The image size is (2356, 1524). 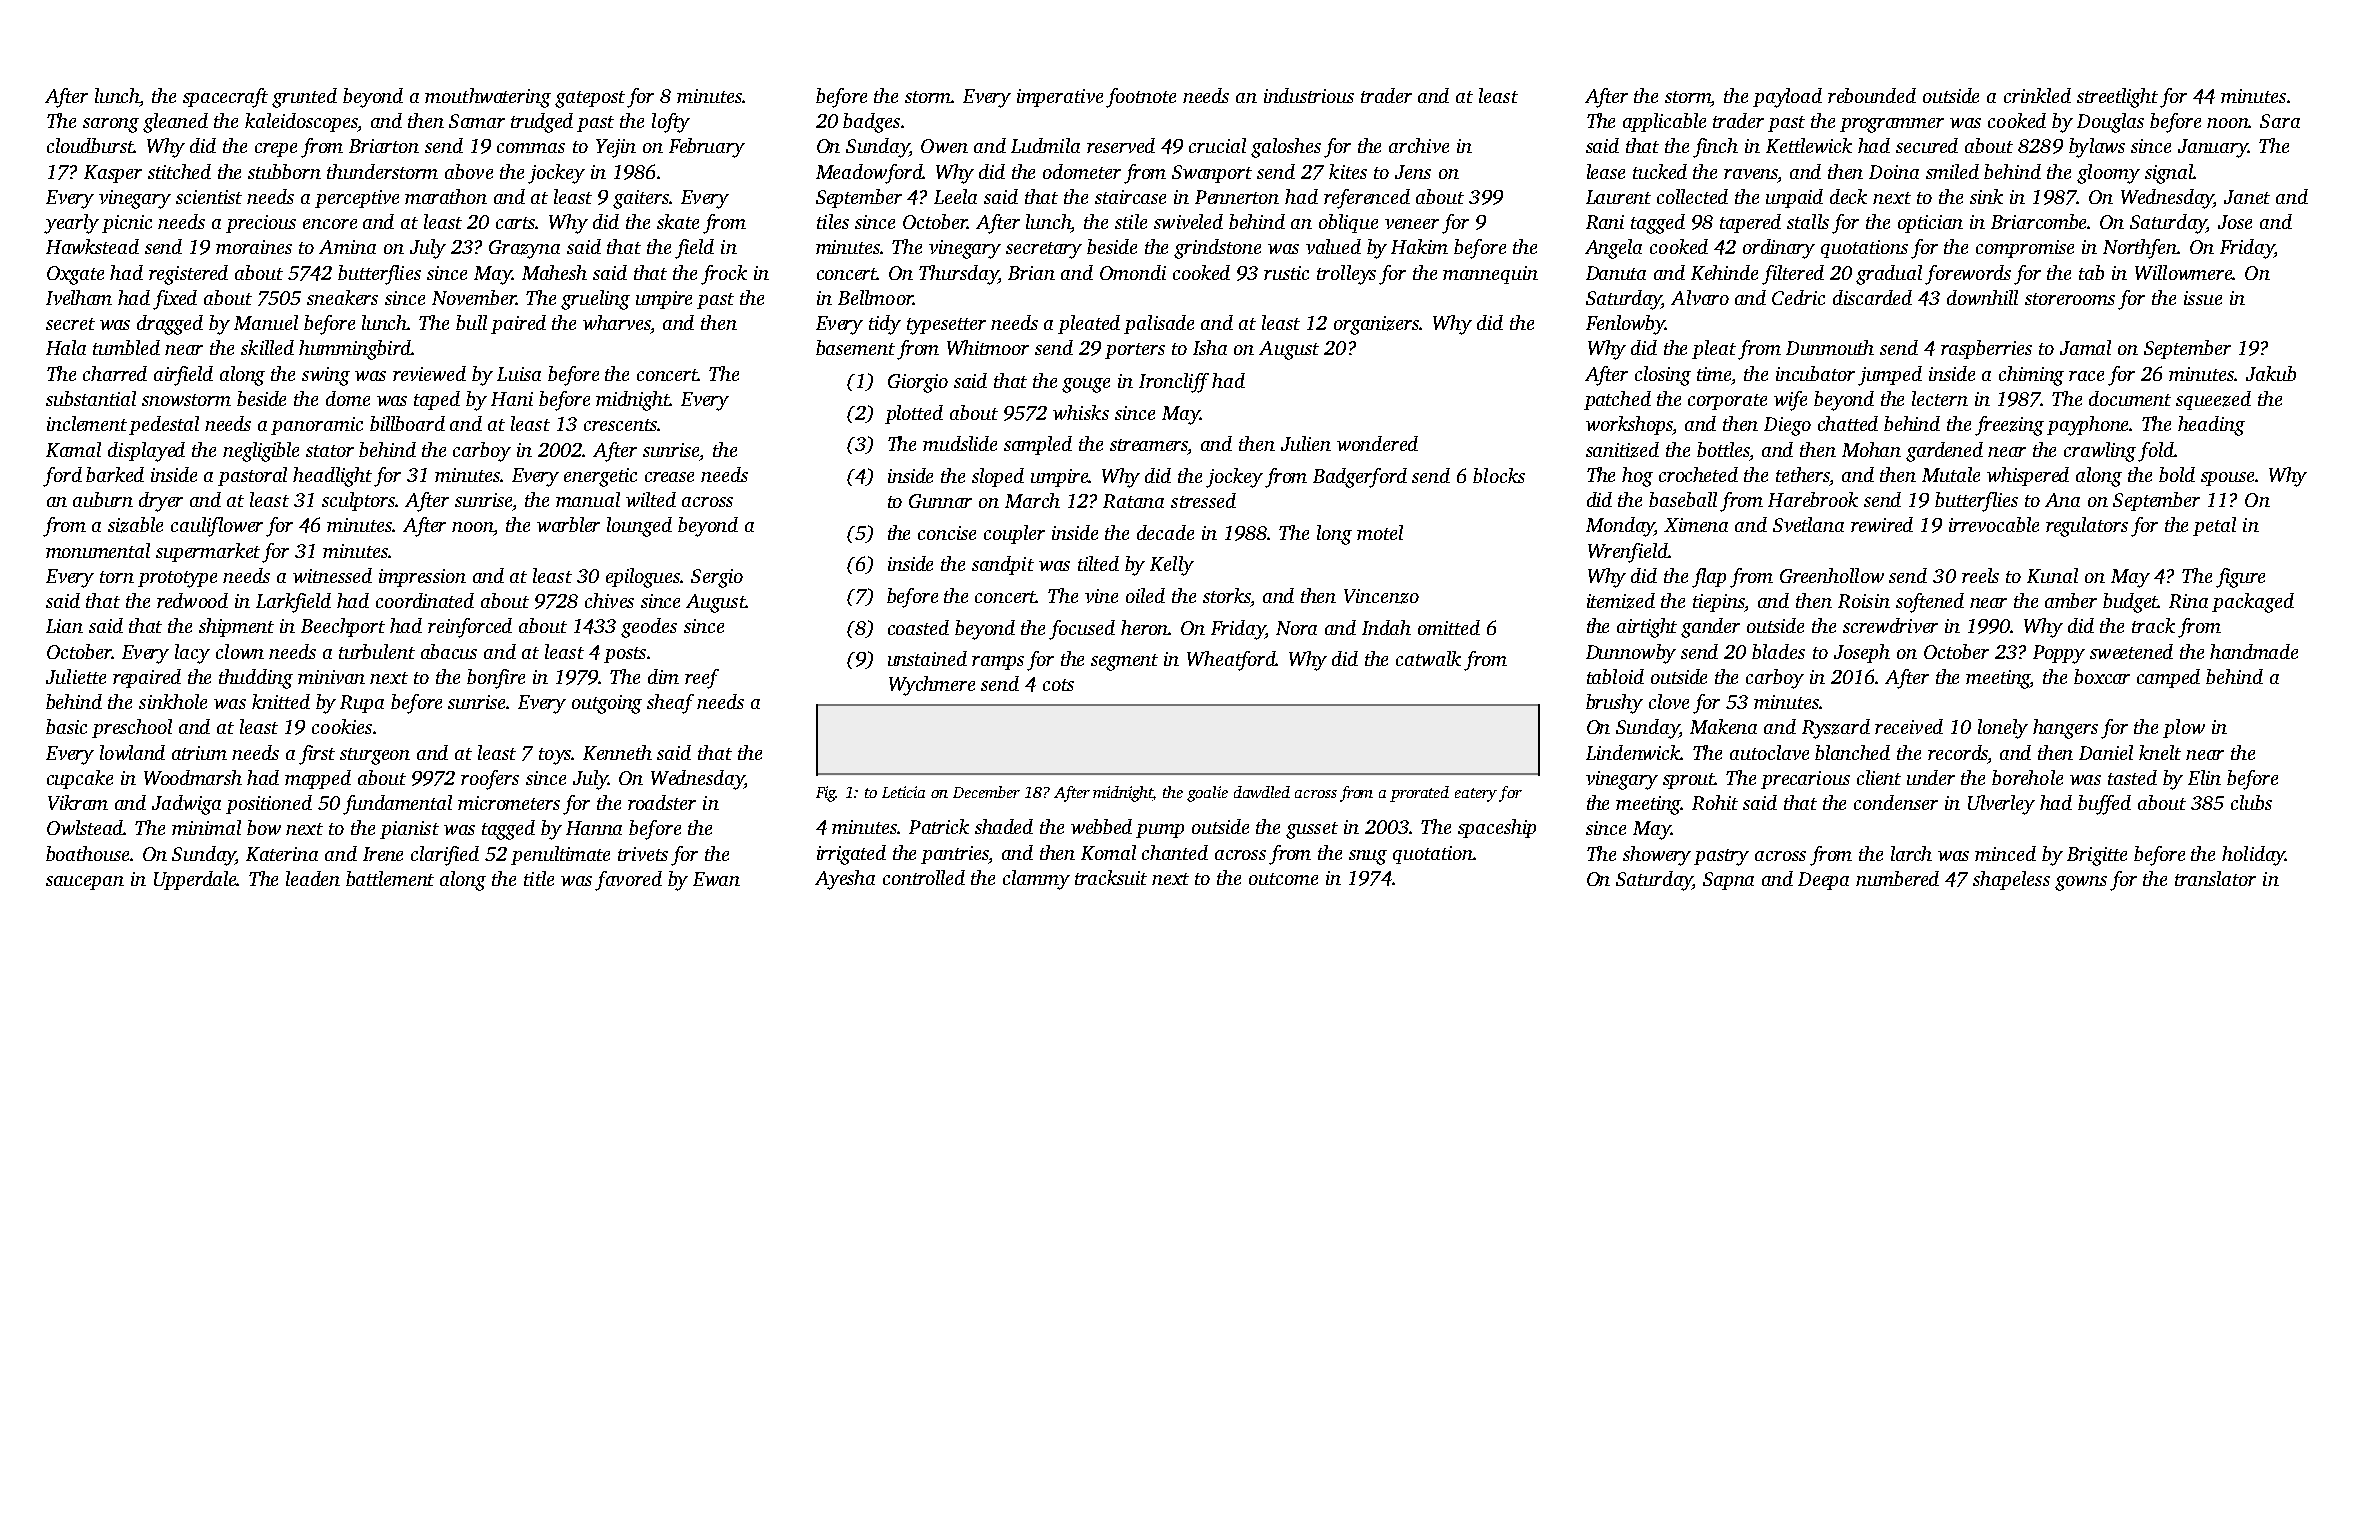 What do you see at coordinates (313, 878) in the screenshot?
I see `leaden` at bounding box center [313, 878].
